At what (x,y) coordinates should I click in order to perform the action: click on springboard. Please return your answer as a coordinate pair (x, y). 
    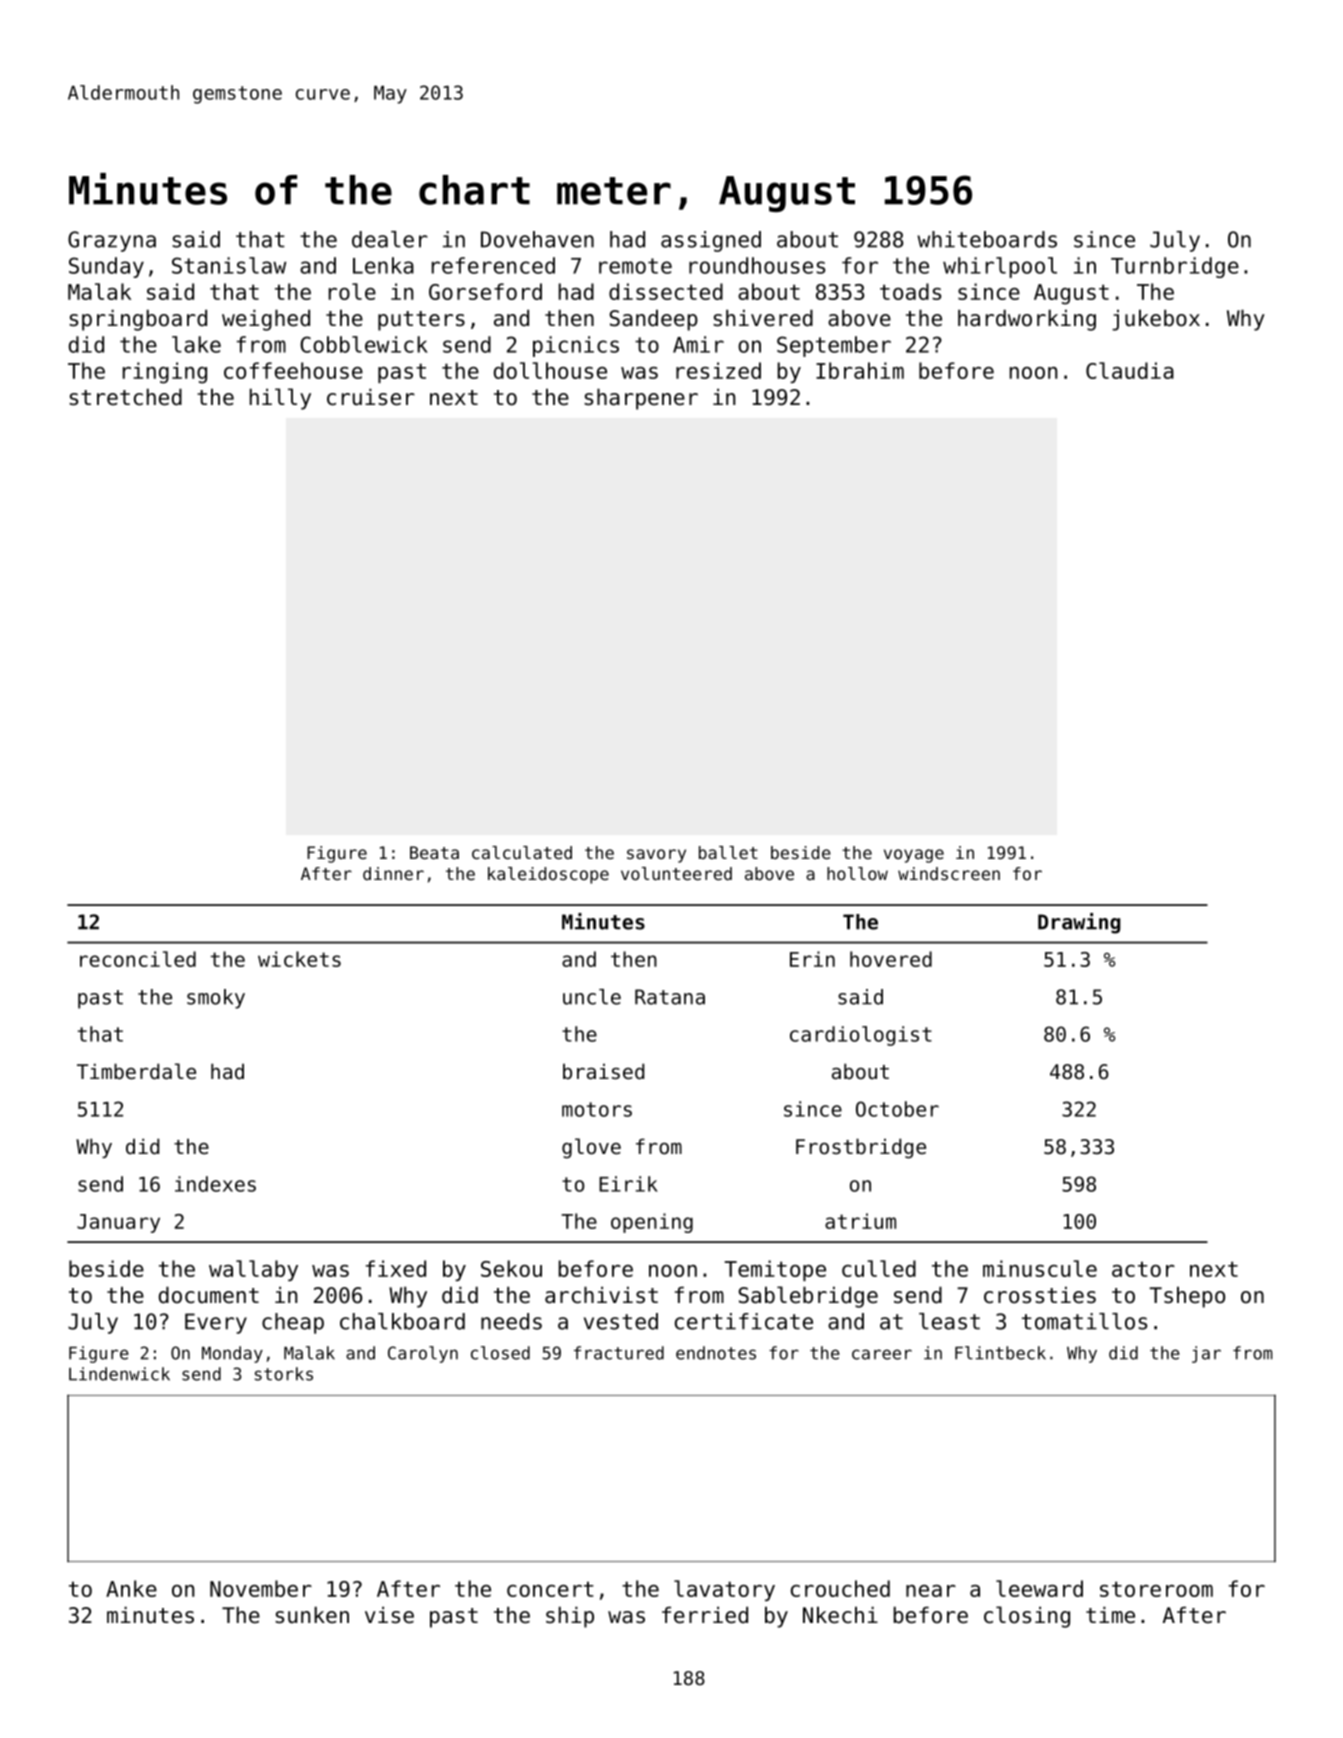
    Looking at the image, I should click on (138, 320).
